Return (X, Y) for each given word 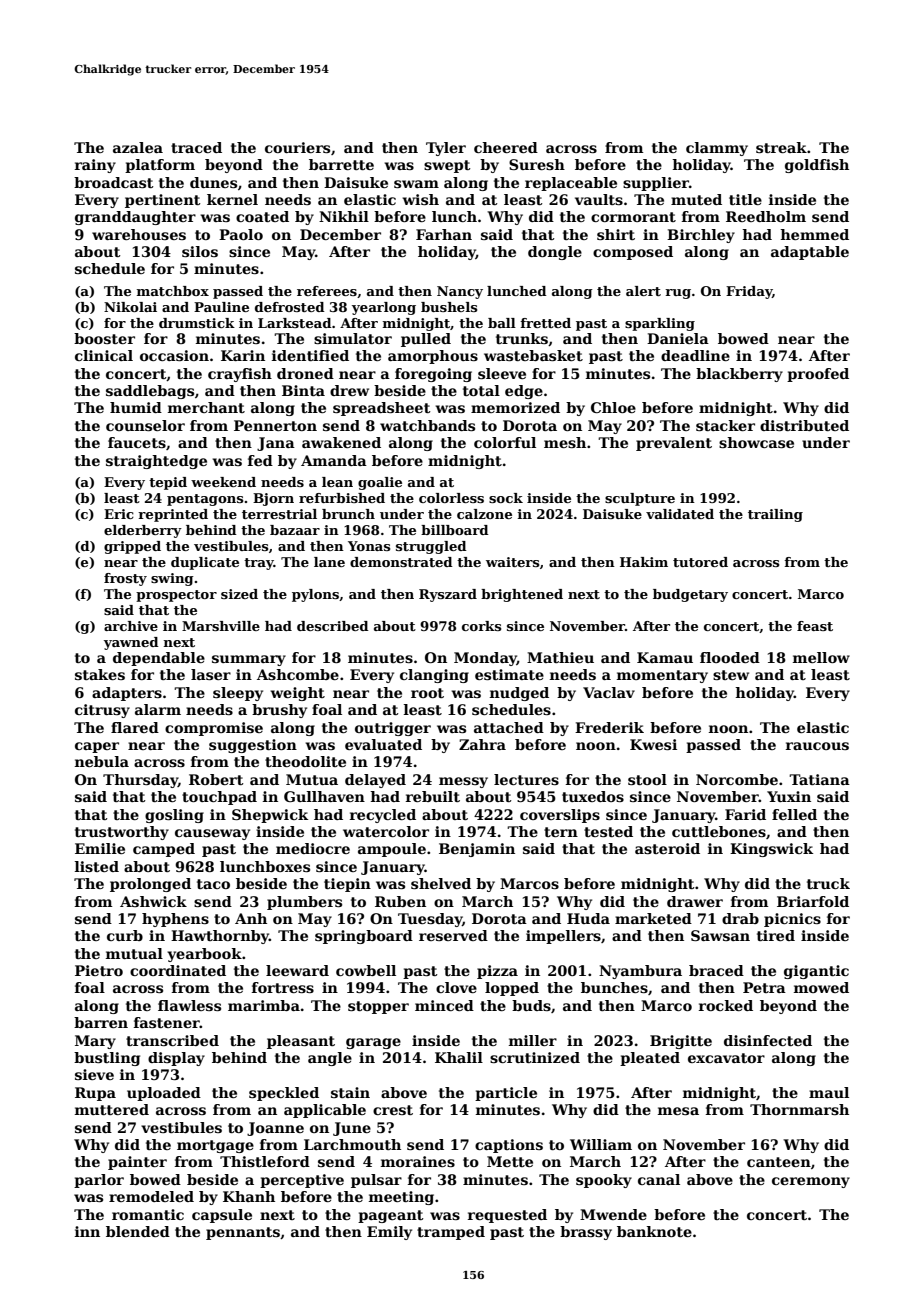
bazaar (295, 530)
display (176, 1059)
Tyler (446, 149)
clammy (717, 149)
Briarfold (813, 901)
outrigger (393, 729)
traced (196, 147)
